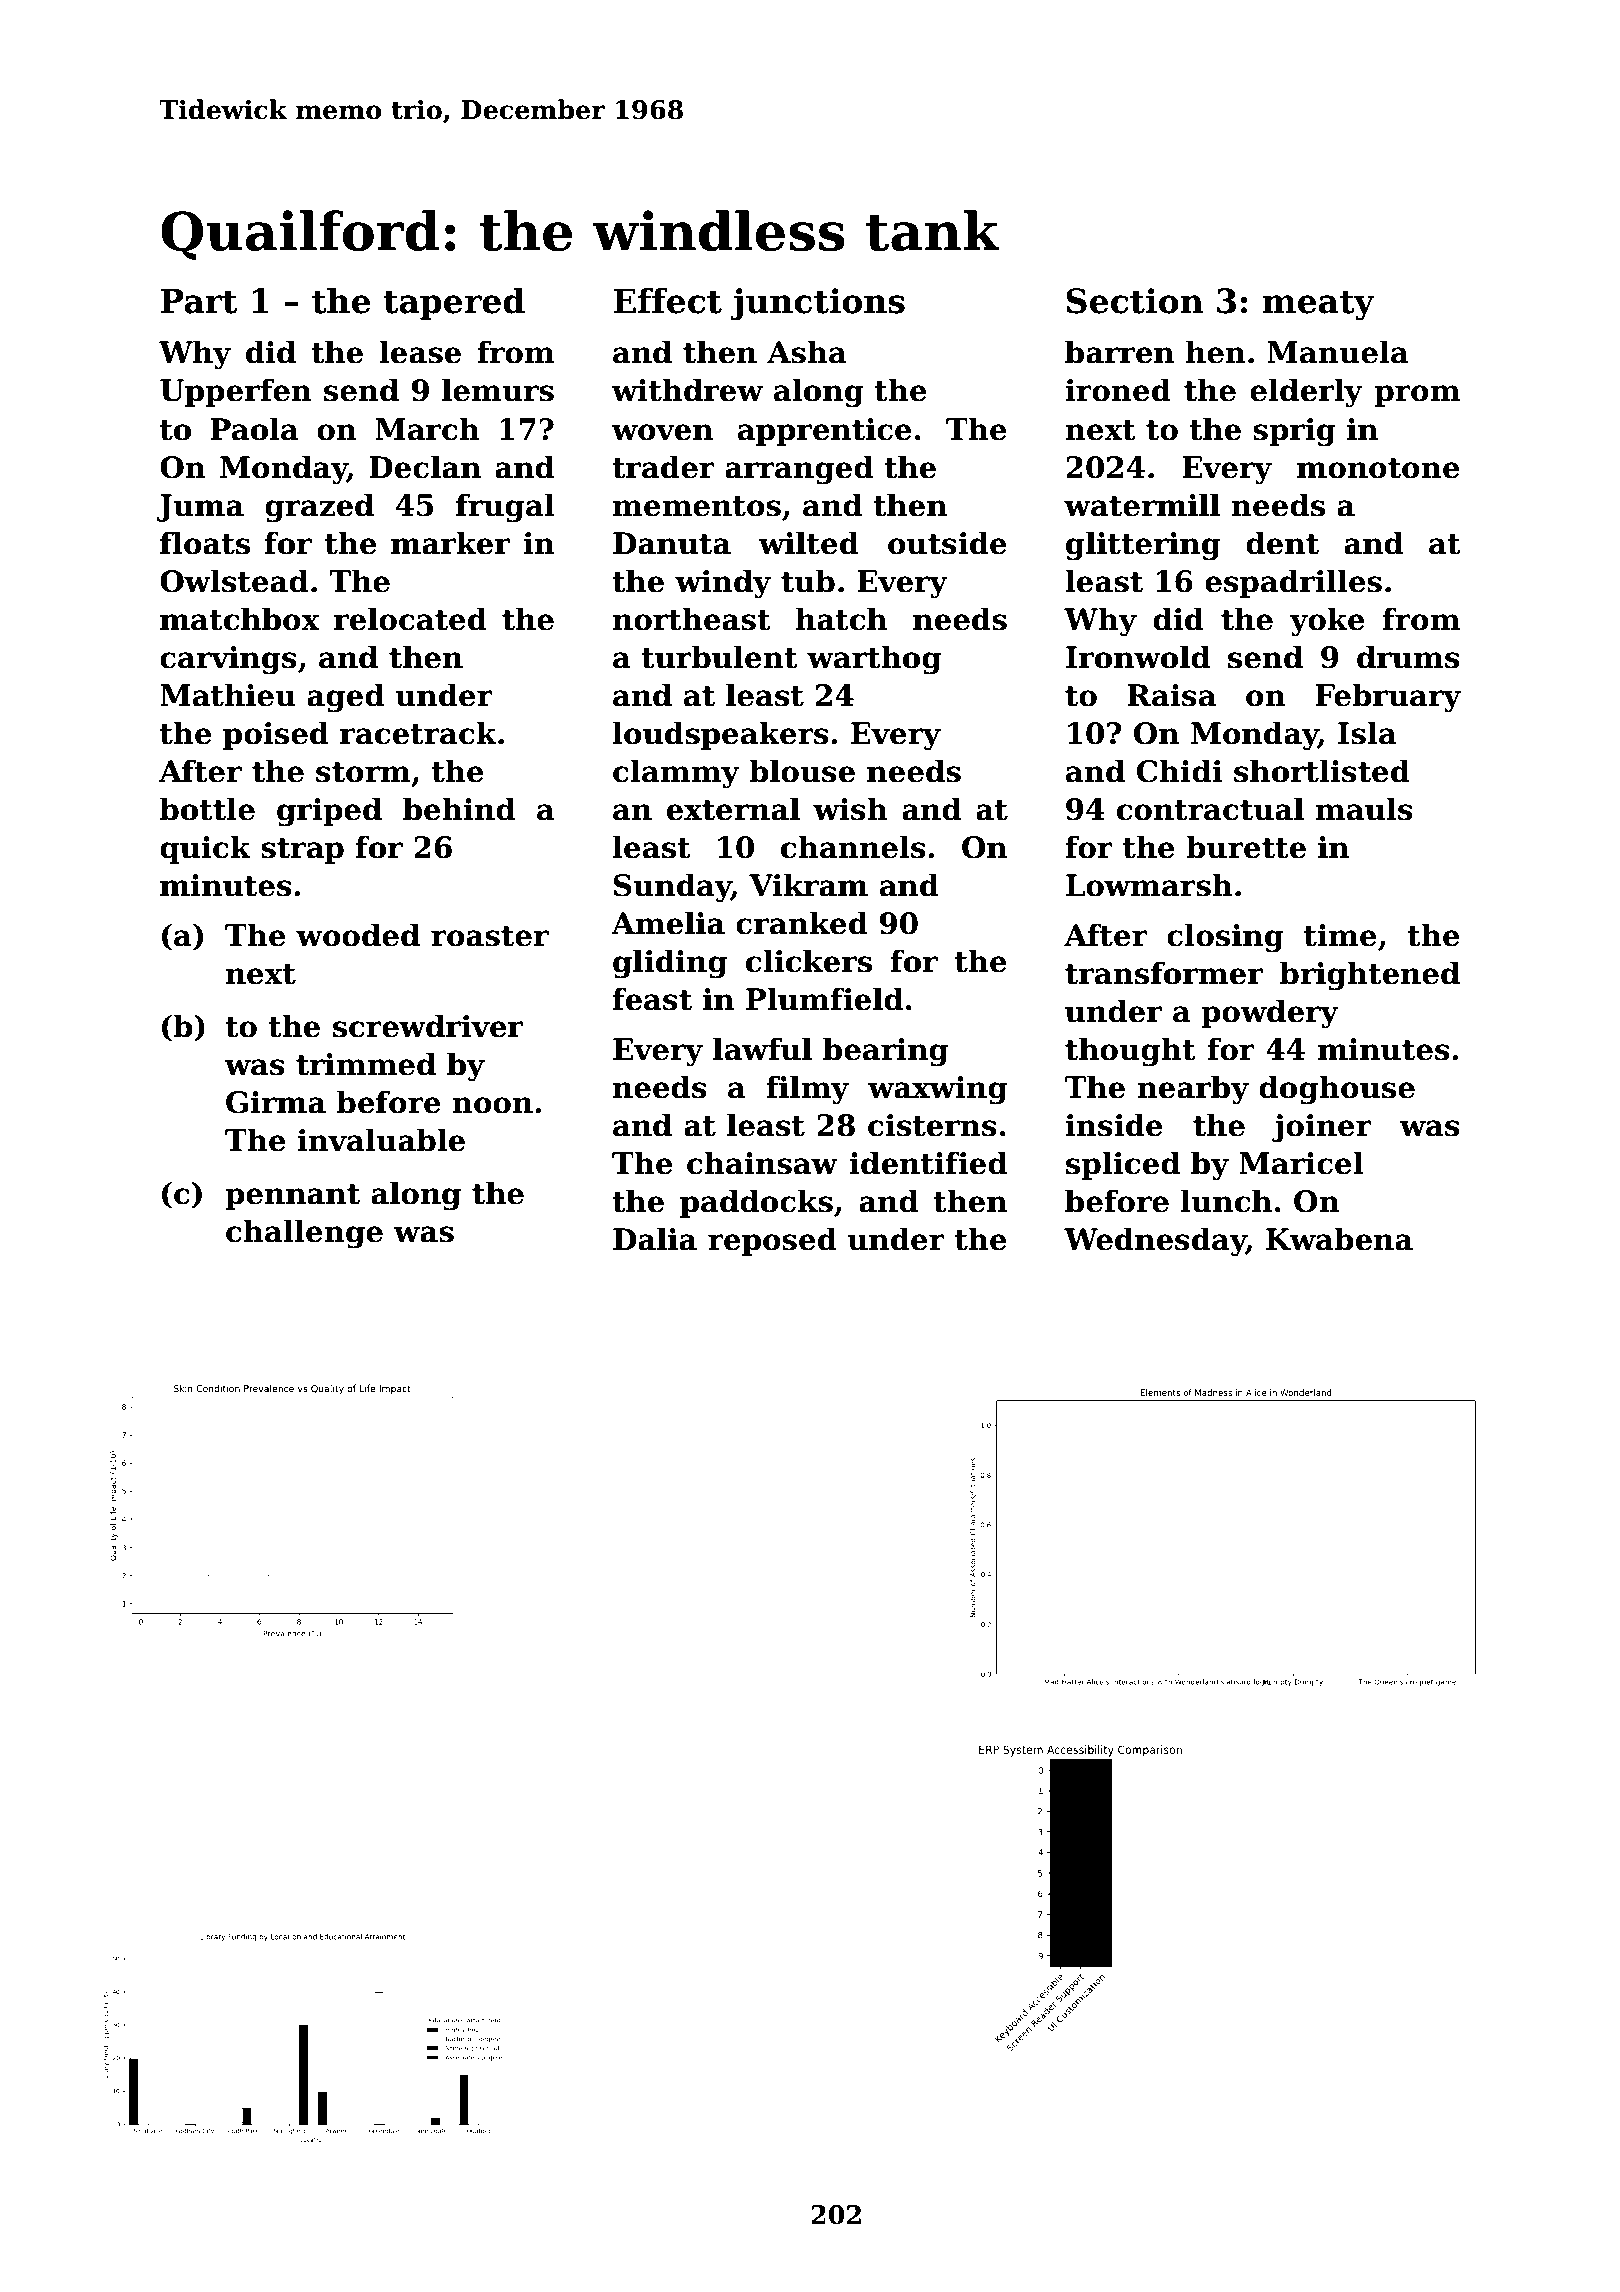 The image size is (1620, 2292). I want to click on glittering, so click(1143, 546).
